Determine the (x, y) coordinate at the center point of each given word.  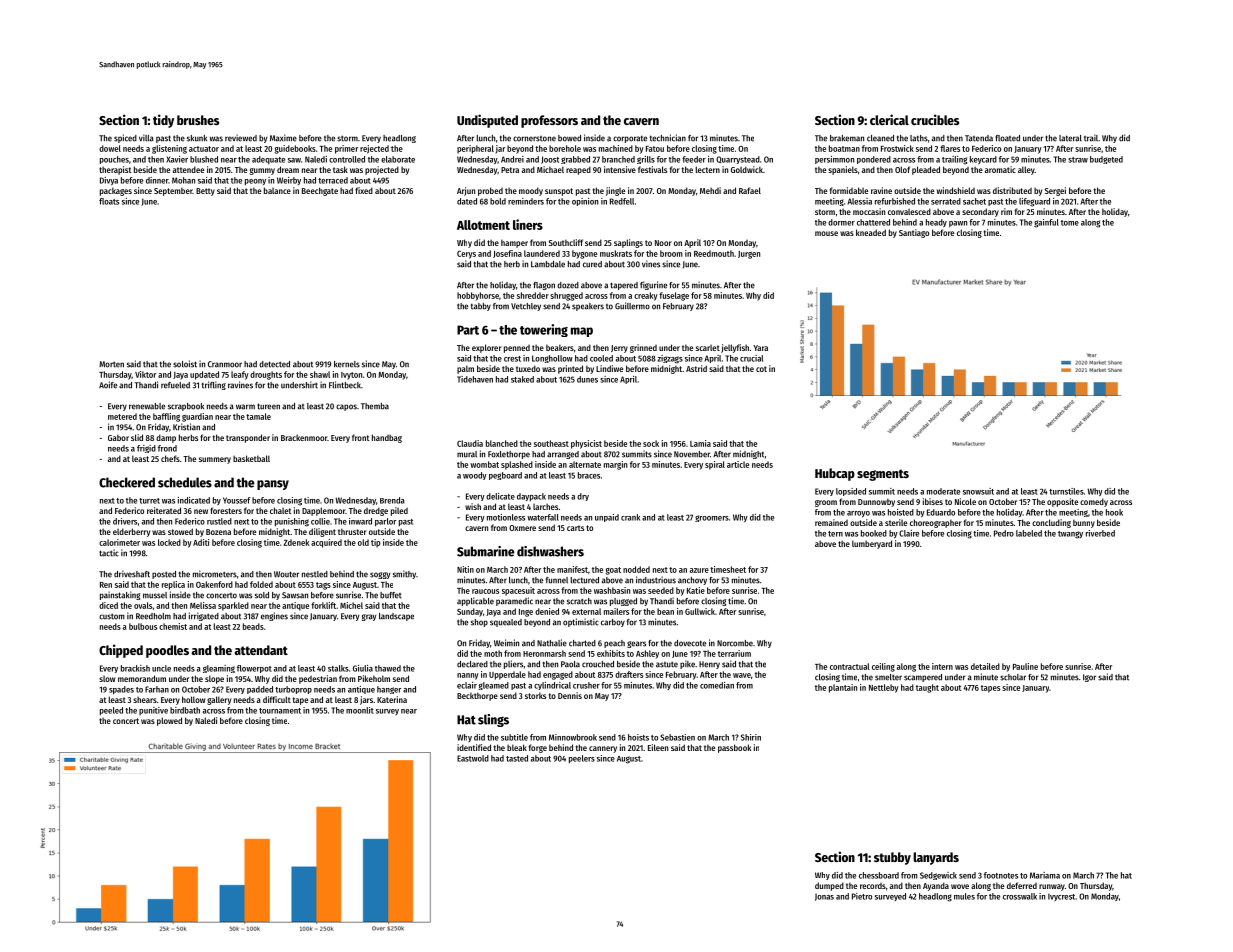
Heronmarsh (544, 653)
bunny (1084, 523)
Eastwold (473, 758)
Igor (1089, 678)
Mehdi (710, 190)
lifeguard (1034, 202)
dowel (110, 148)
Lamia (700, 443)
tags (323, 586)
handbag (387, 438)
